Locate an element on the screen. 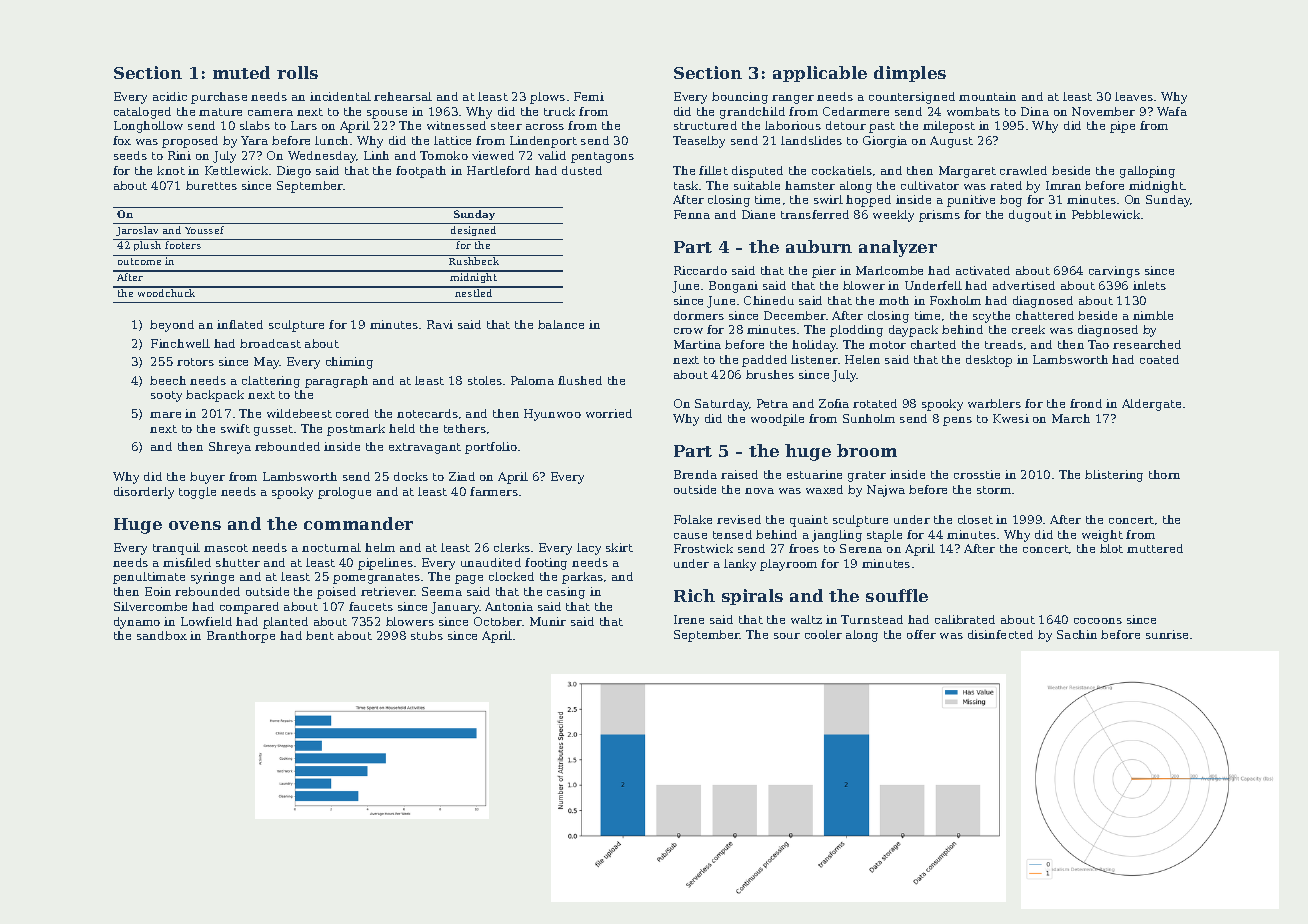 The image size is (1308, 924). stubs is located at coordinates (427, 635).
